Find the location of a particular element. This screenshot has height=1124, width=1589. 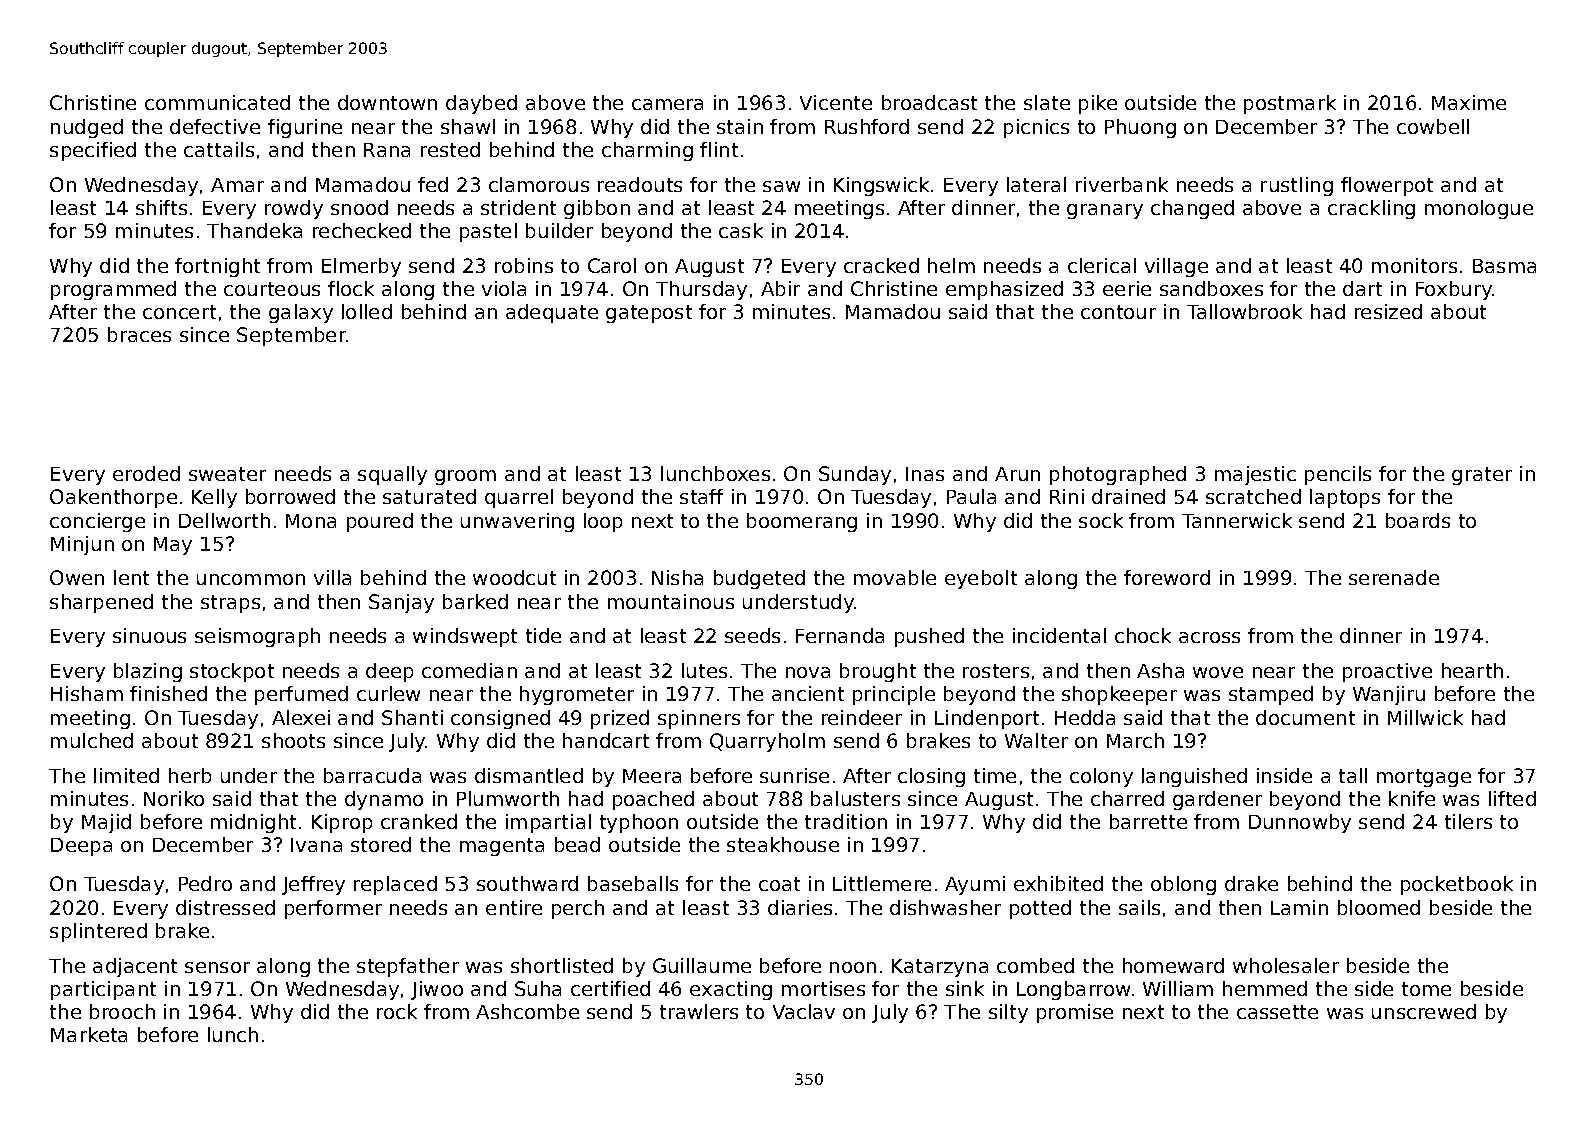

braces is located at coordinates (139, 334).
